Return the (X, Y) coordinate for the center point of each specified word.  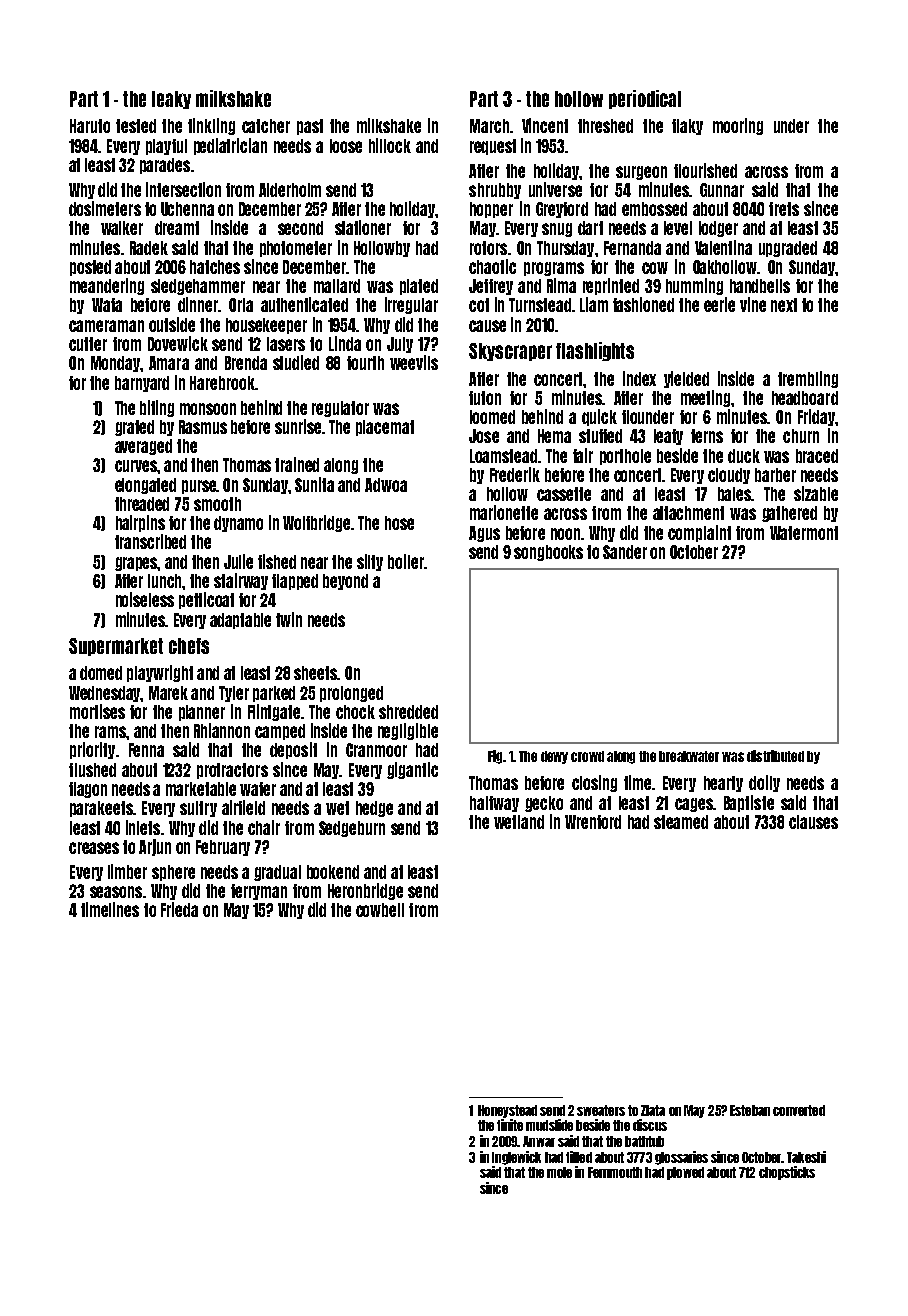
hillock (390, 145)
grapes (136, 564)
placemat (385, 428)
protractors (232, 771)
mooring (738, 126)
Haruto (90, 126)
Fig (495, 757)
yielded (686, 379)
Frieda (179, 909)
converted (799, 1110)
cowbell (380, 910)
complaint (699, 533)
